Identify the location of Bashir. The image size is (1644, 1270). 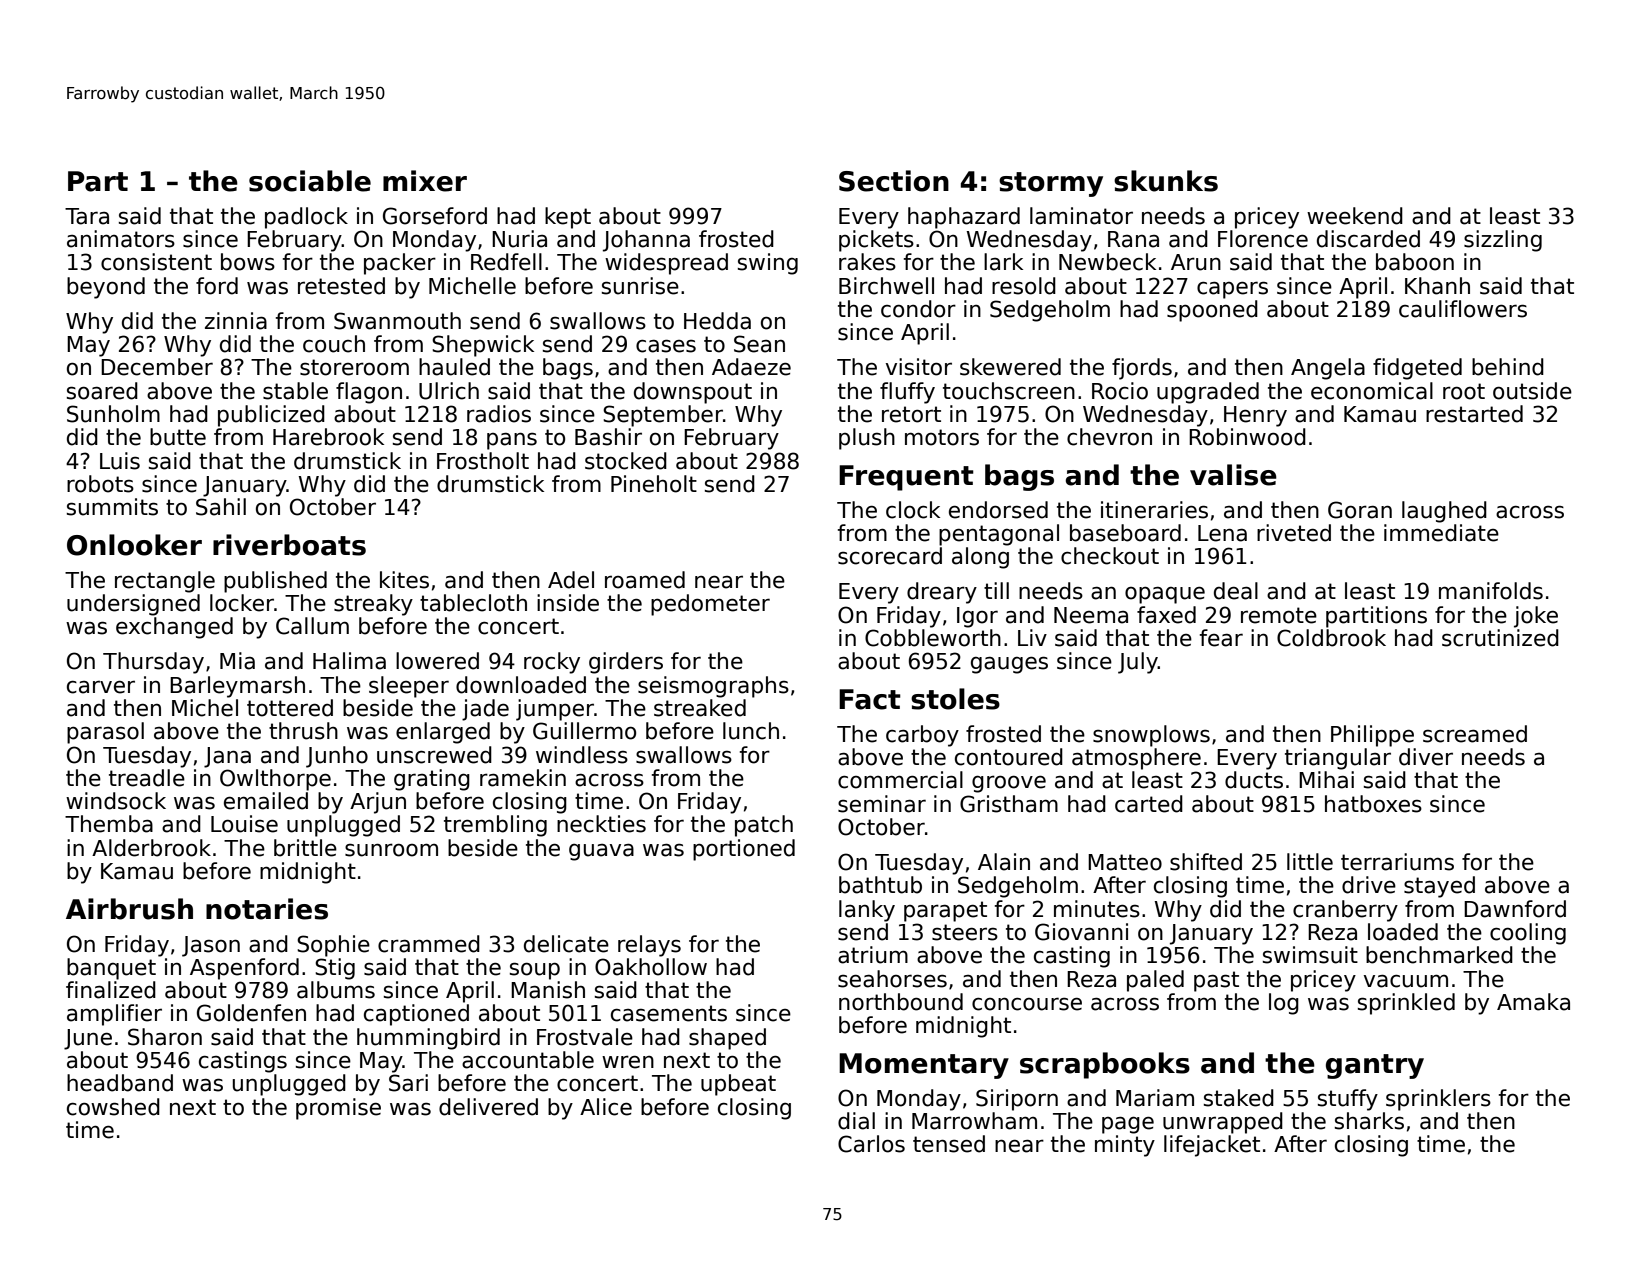
(608, 437).
